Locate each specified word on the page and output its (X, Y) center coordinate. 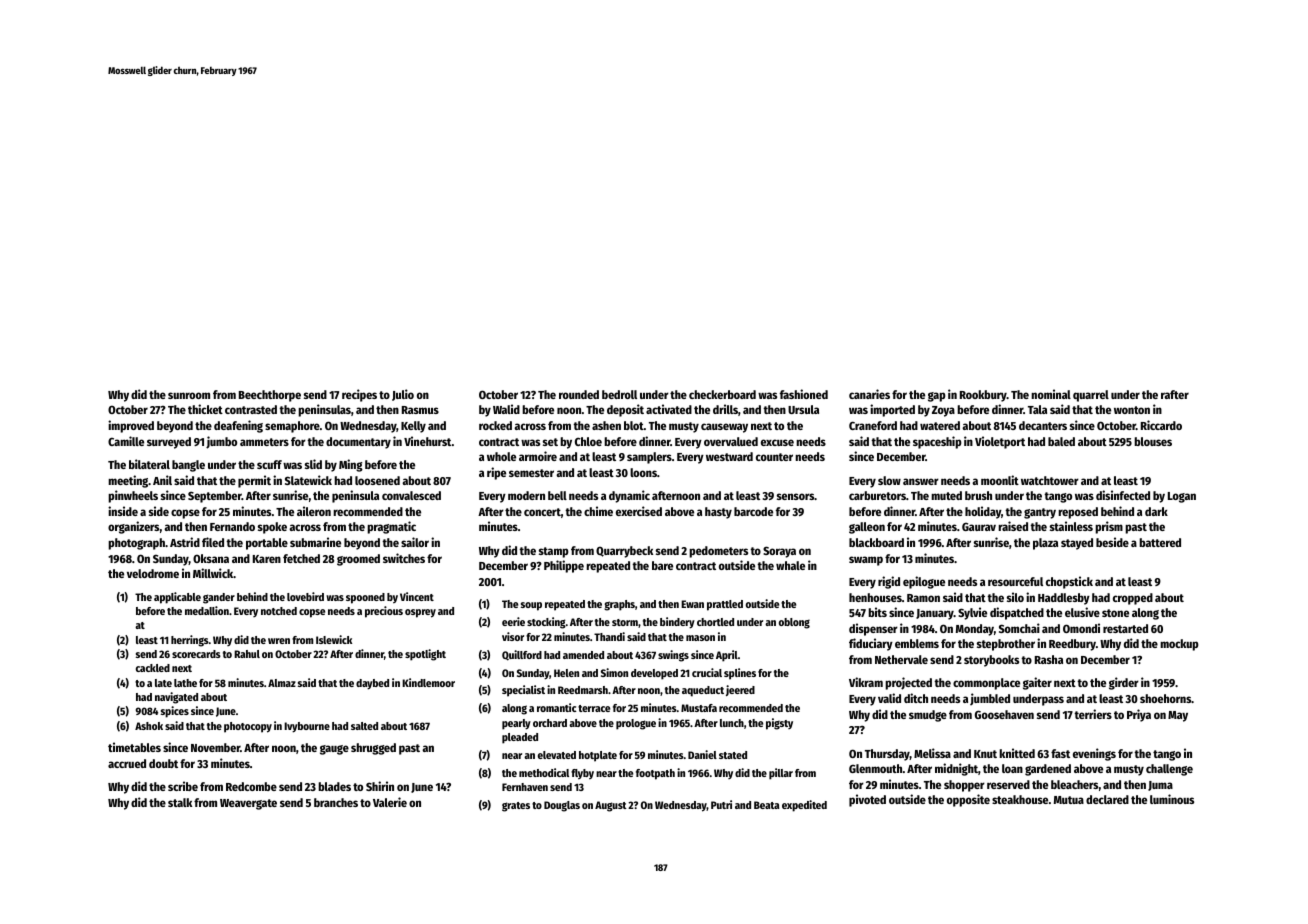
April (727, 656)
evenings (1094, 754)
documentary (358, 443)
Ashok (149, 726)
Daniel (702, 754)
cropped (1133, 599)
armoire (538, 456)
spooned (365, 598)
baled (1061, 441)
